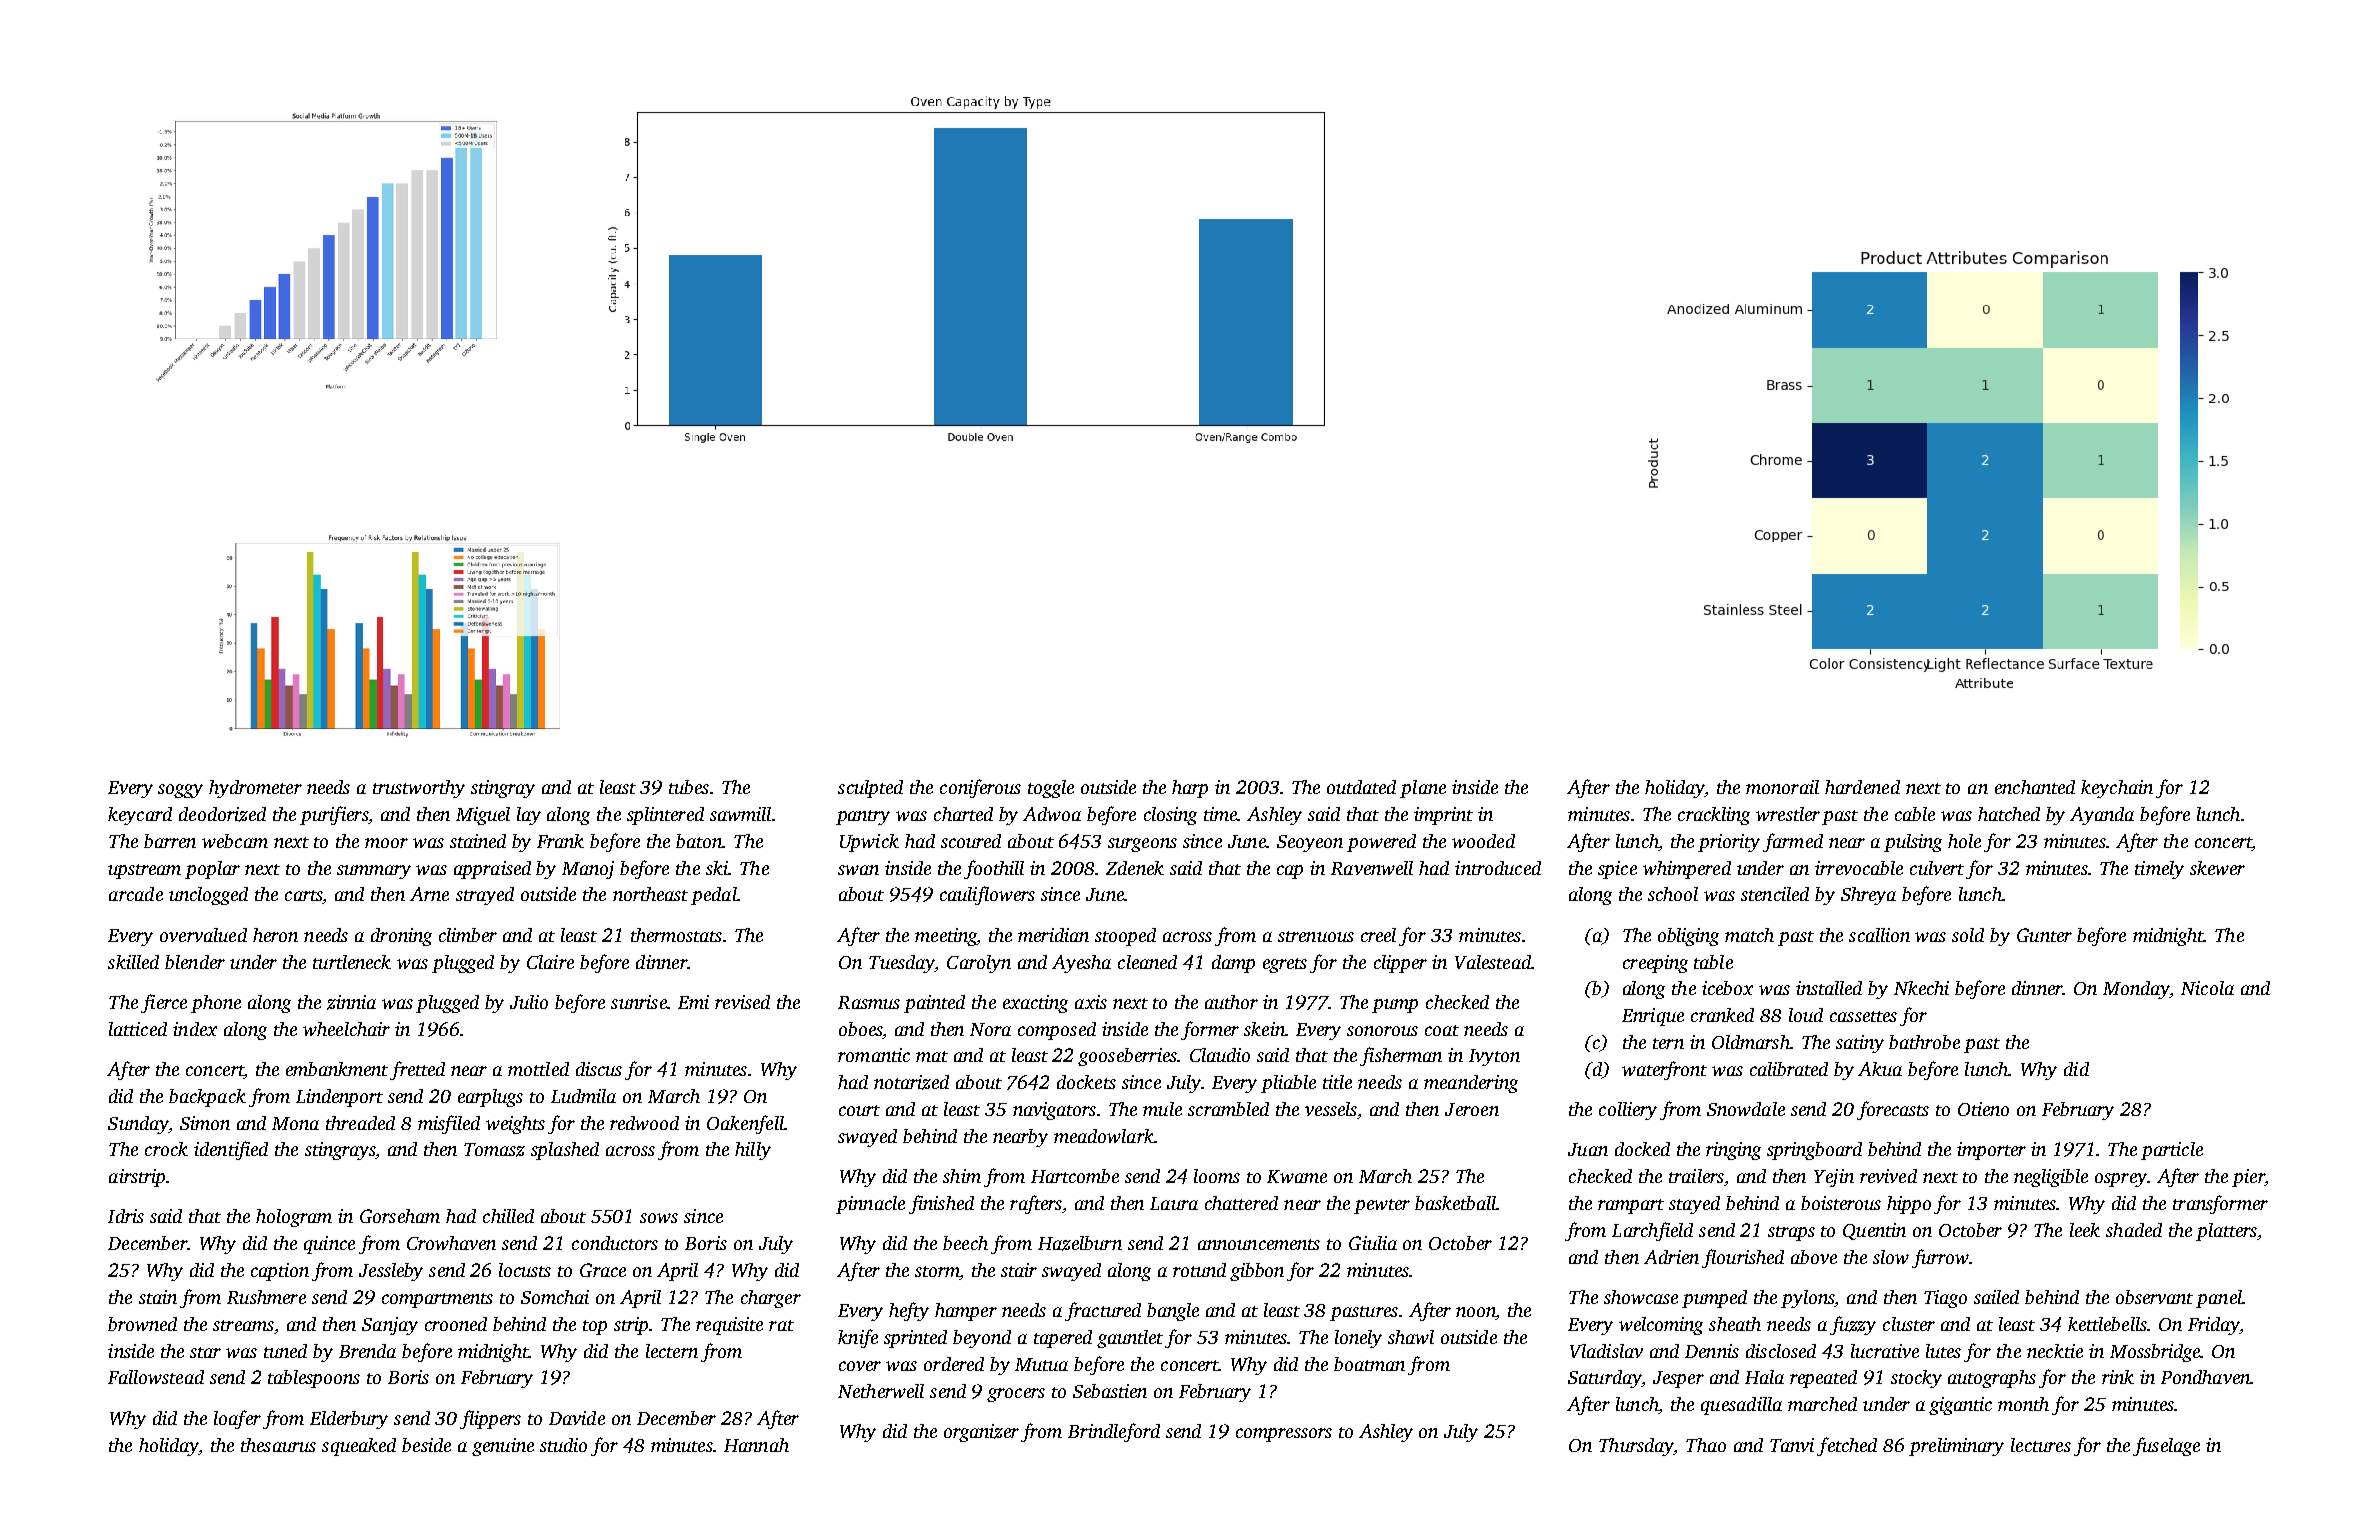 The width and height of the screenshot is (2380, 1540). Describe the element at coordinates (987, 895) in the screenshot. I see `cauliflowers` at that location.
